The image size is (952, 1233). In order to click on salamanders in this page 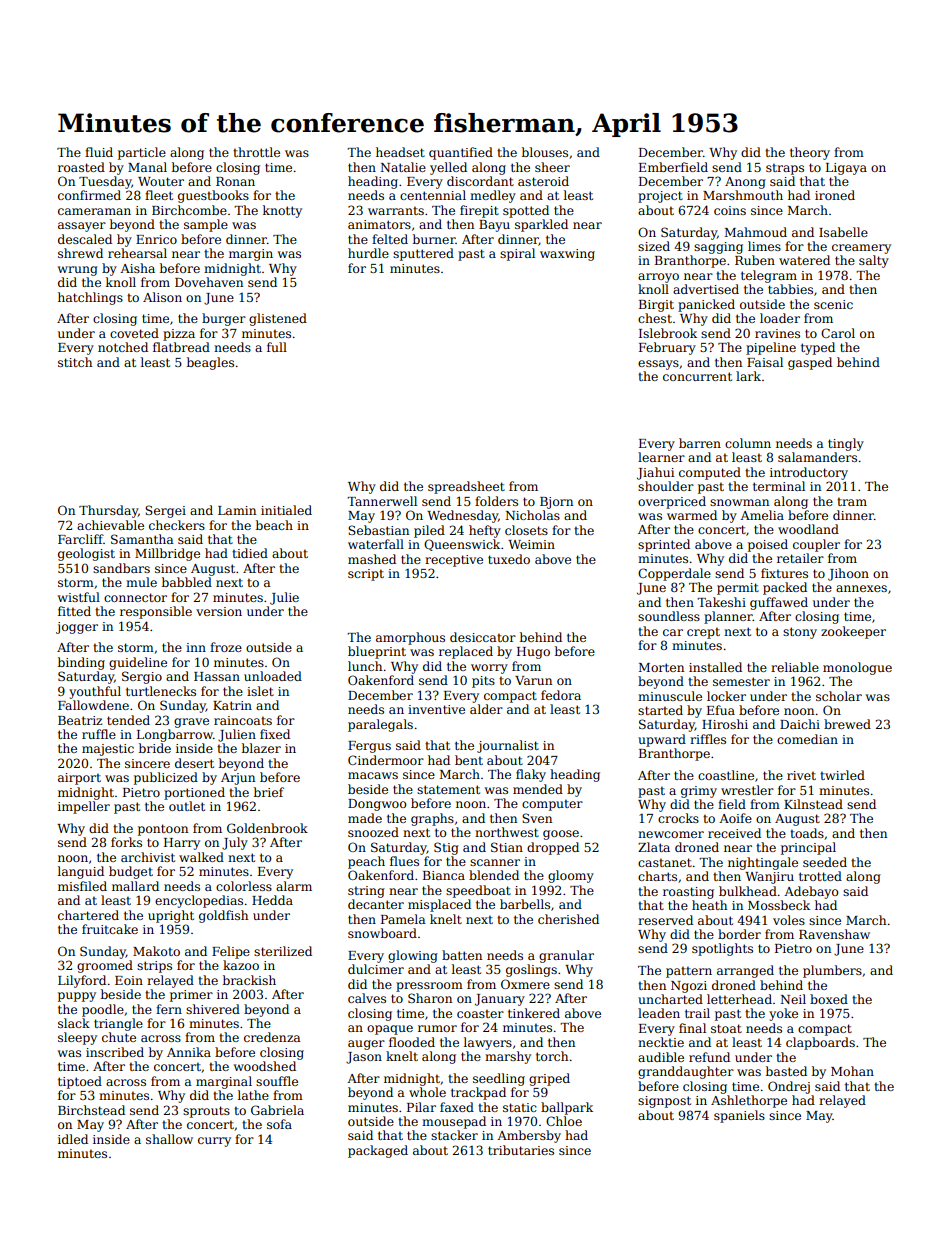, I will do `click(817, 457)`.
